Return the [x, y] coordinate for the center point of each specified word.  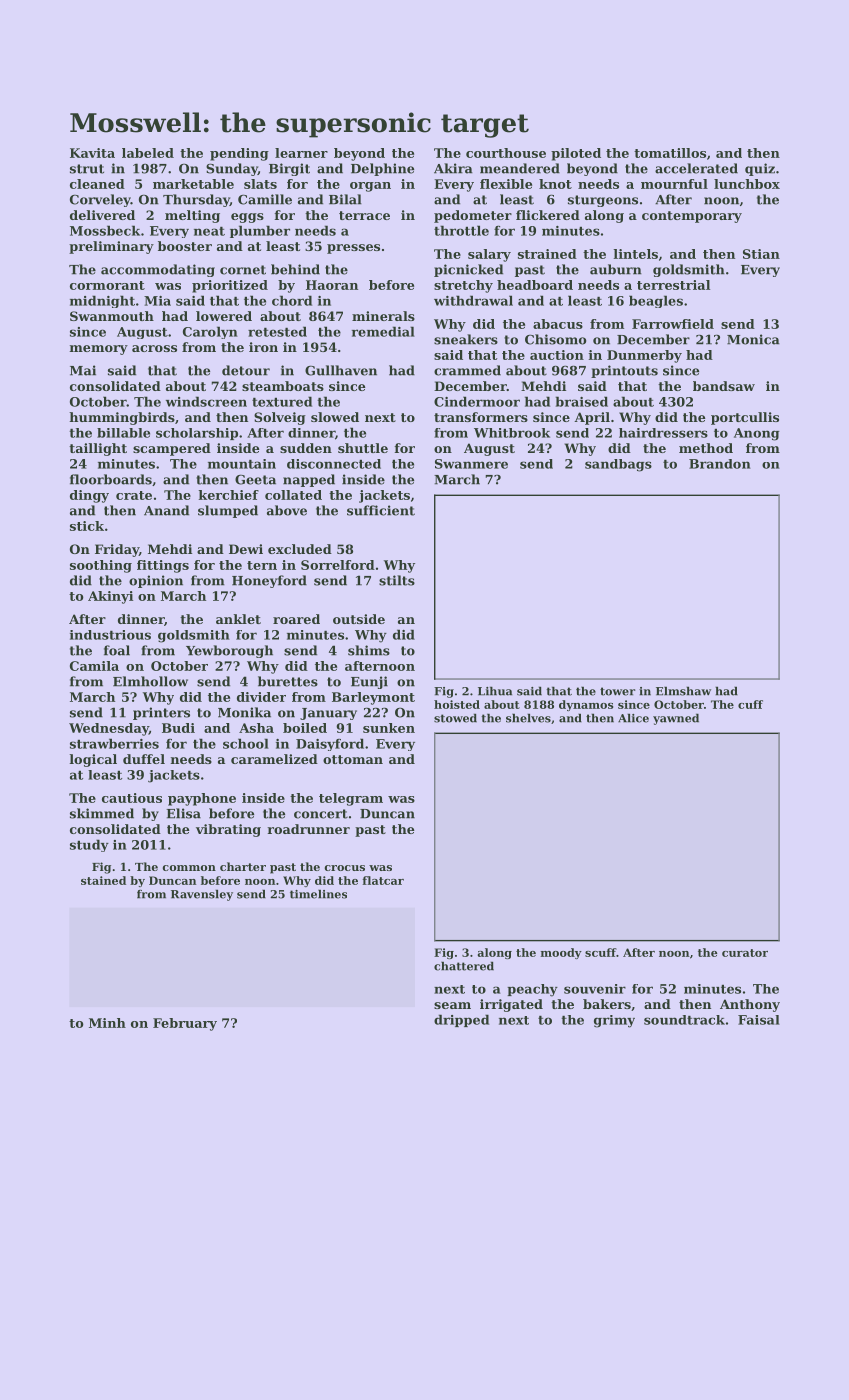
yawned [676, 719]
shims [369, 650]
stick [87, 526]
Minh [107, 1023]
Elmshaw [683, 691]
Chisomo [555, 339]
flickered [548, 215]
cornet [243, 270]
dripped [461, 1020]
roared [296, 619]
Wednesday [109, 729]
